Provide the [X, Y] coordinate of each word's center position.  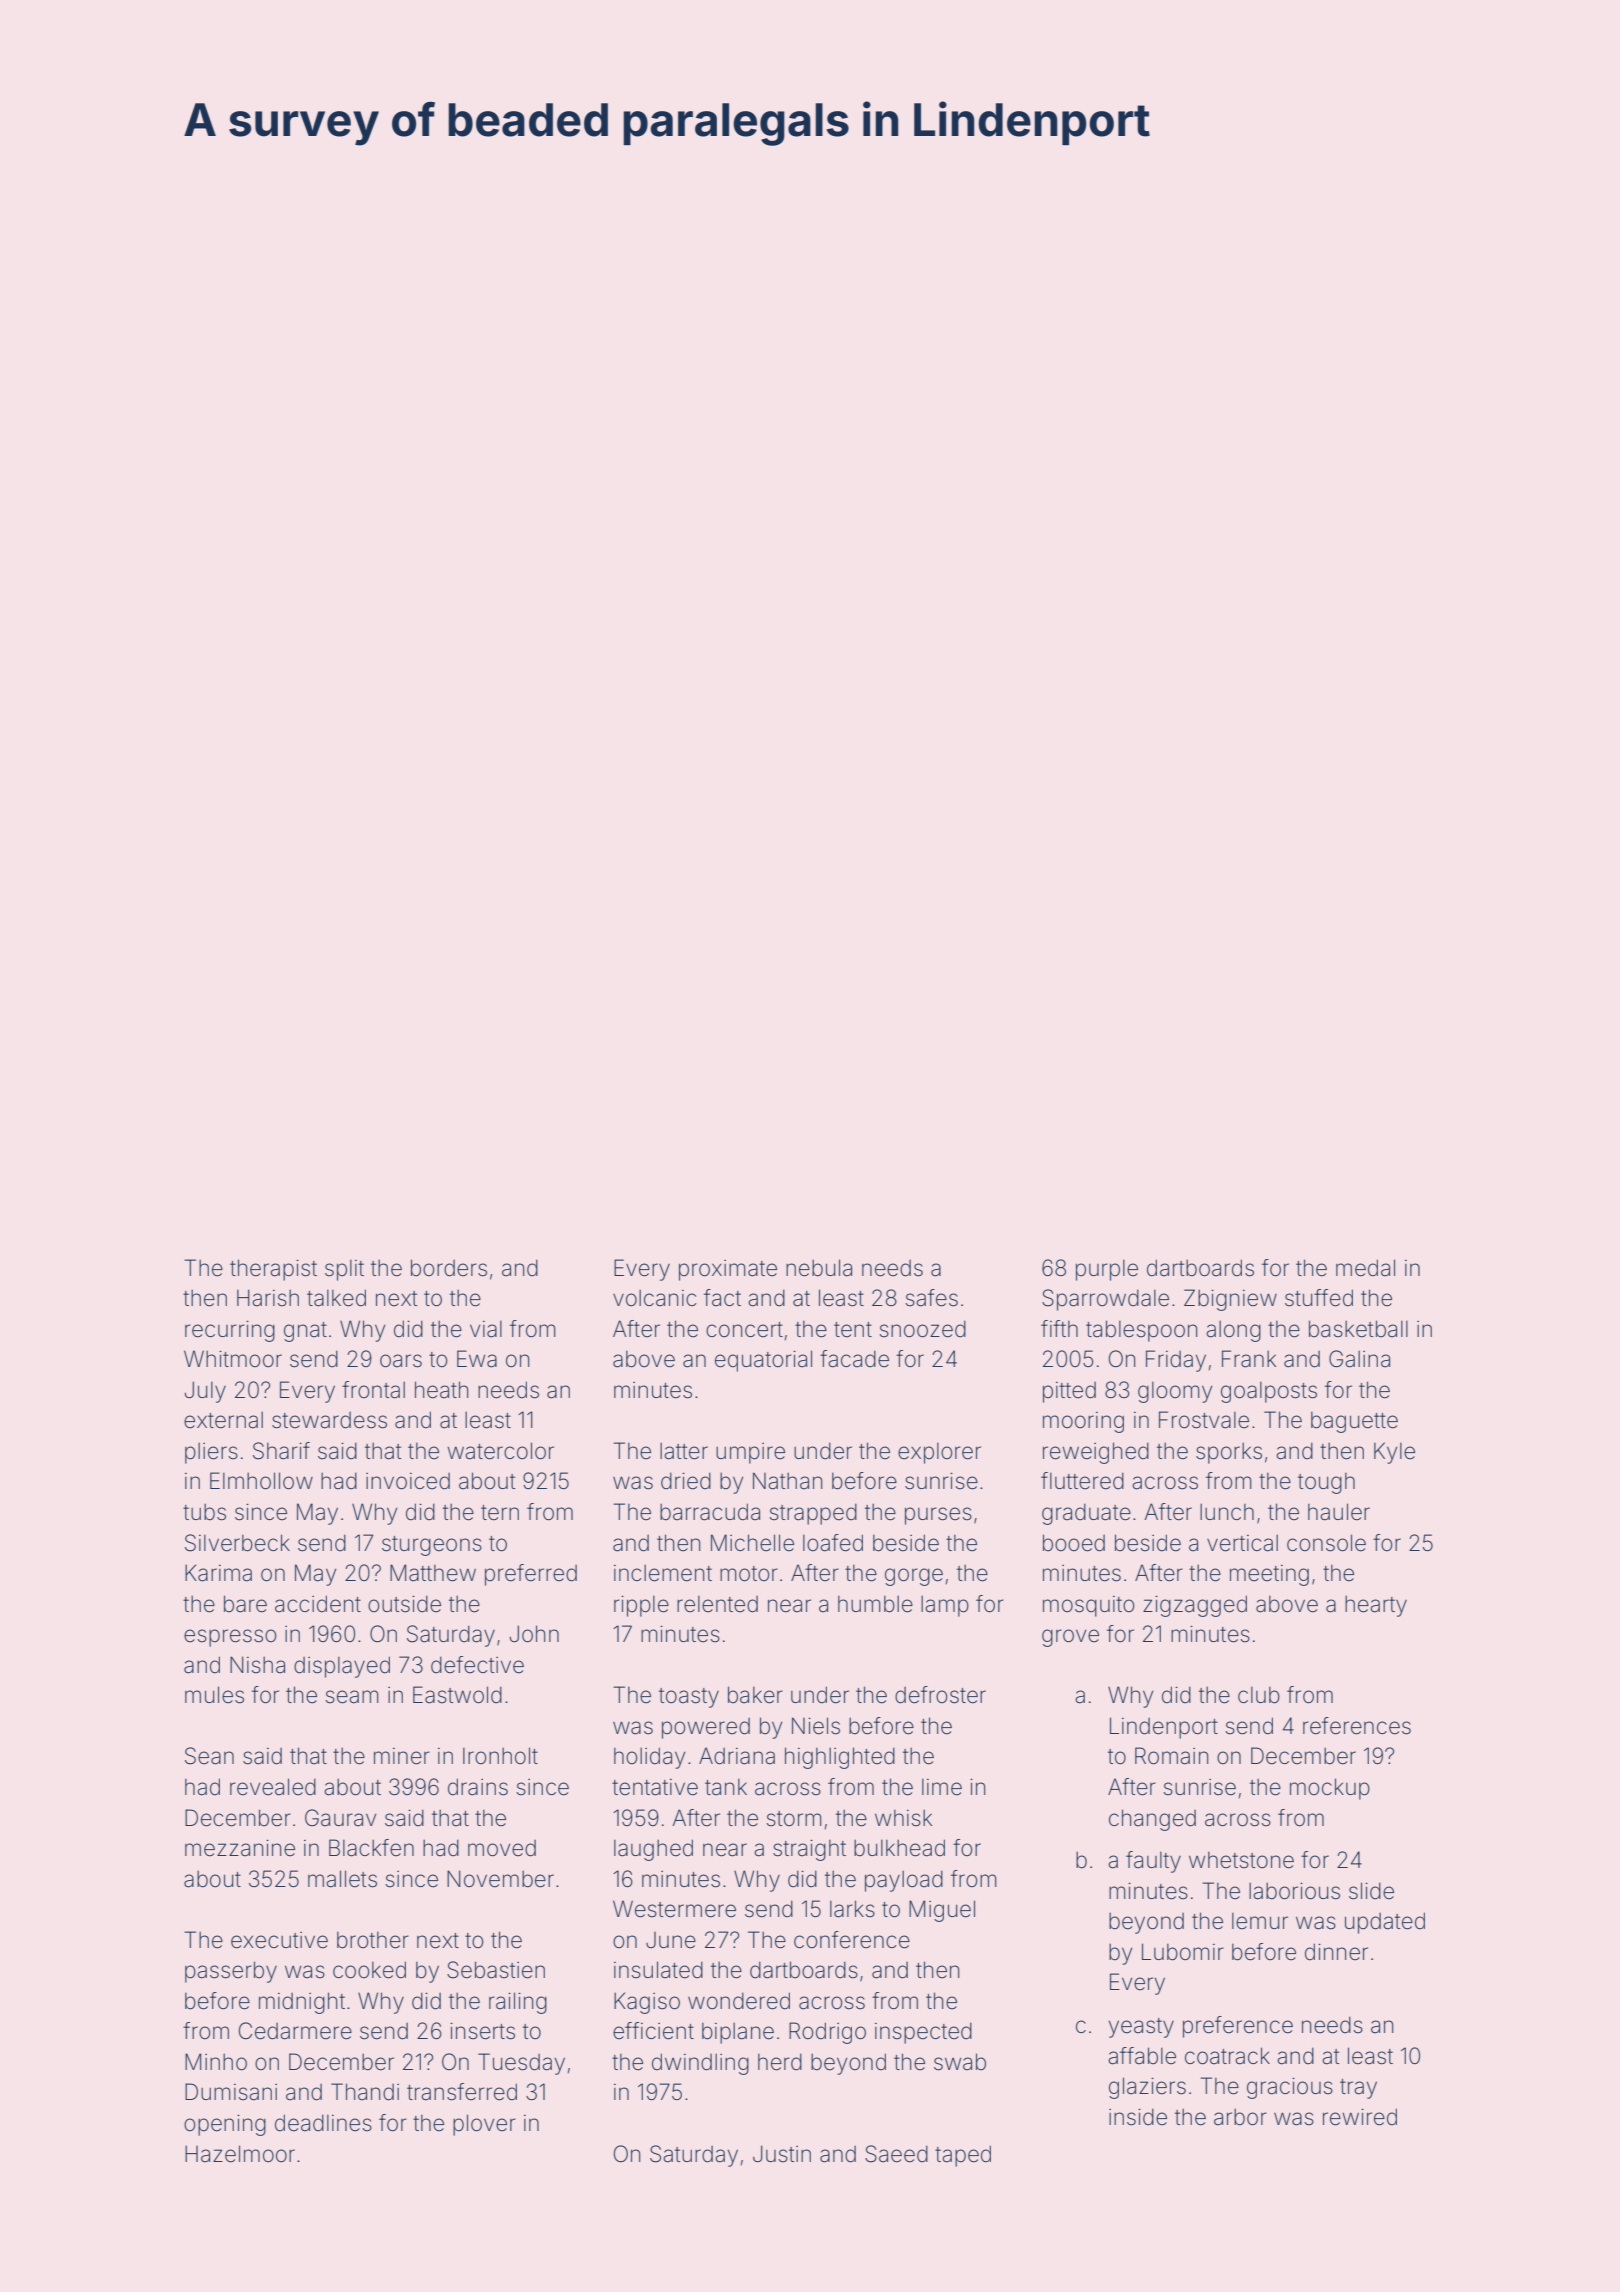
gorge [914, 1577]
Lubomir [1183, 1952]
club [1259, 1695]
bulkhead [899, 1848]
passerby [231, 1972]
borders [449, 1268]
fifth [1059, 1328]
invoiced [408, 1481]
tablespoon [1141, 1331]
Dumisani [231, 2092]
